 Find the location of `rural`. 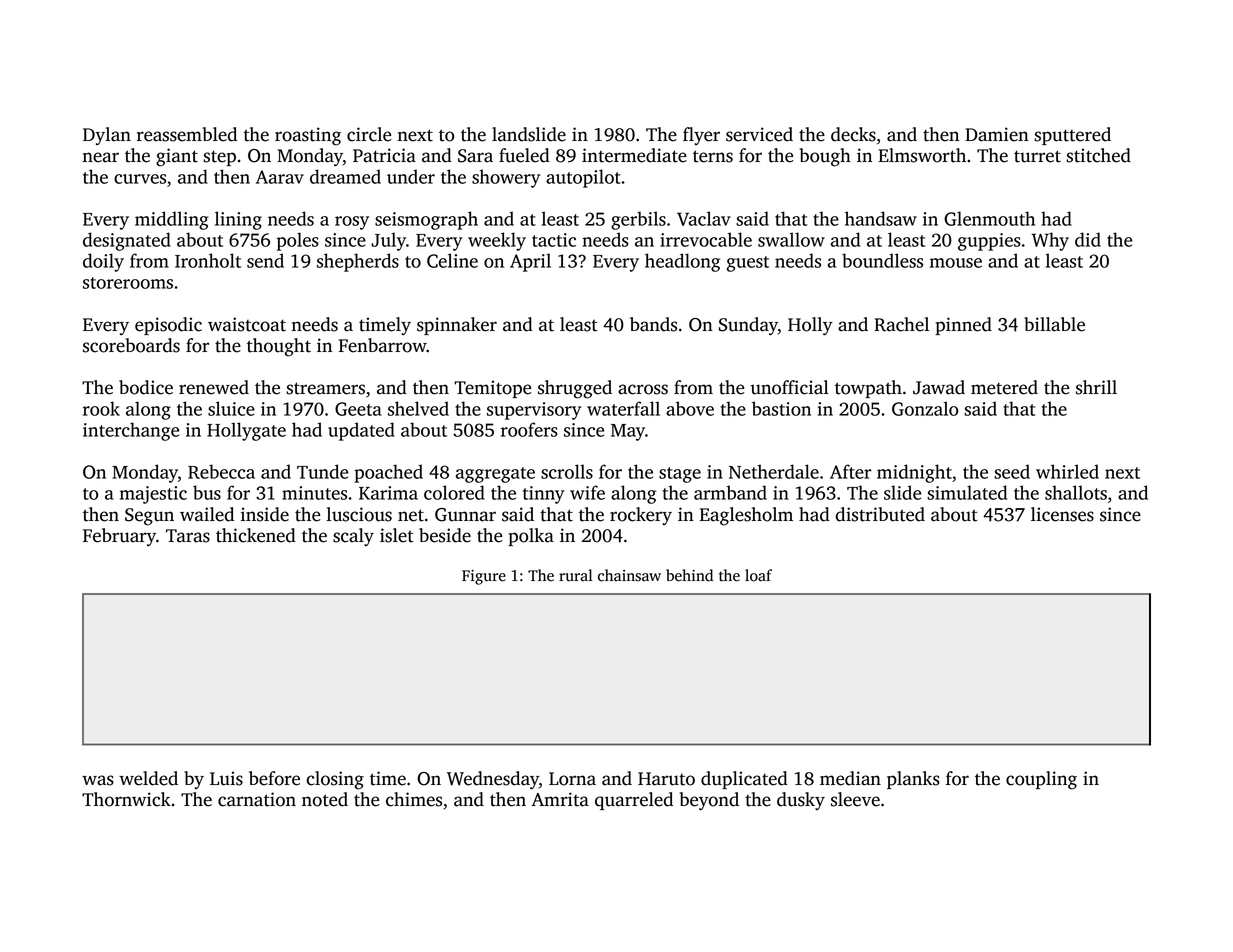

rural is located at coordinates (576, 575).
